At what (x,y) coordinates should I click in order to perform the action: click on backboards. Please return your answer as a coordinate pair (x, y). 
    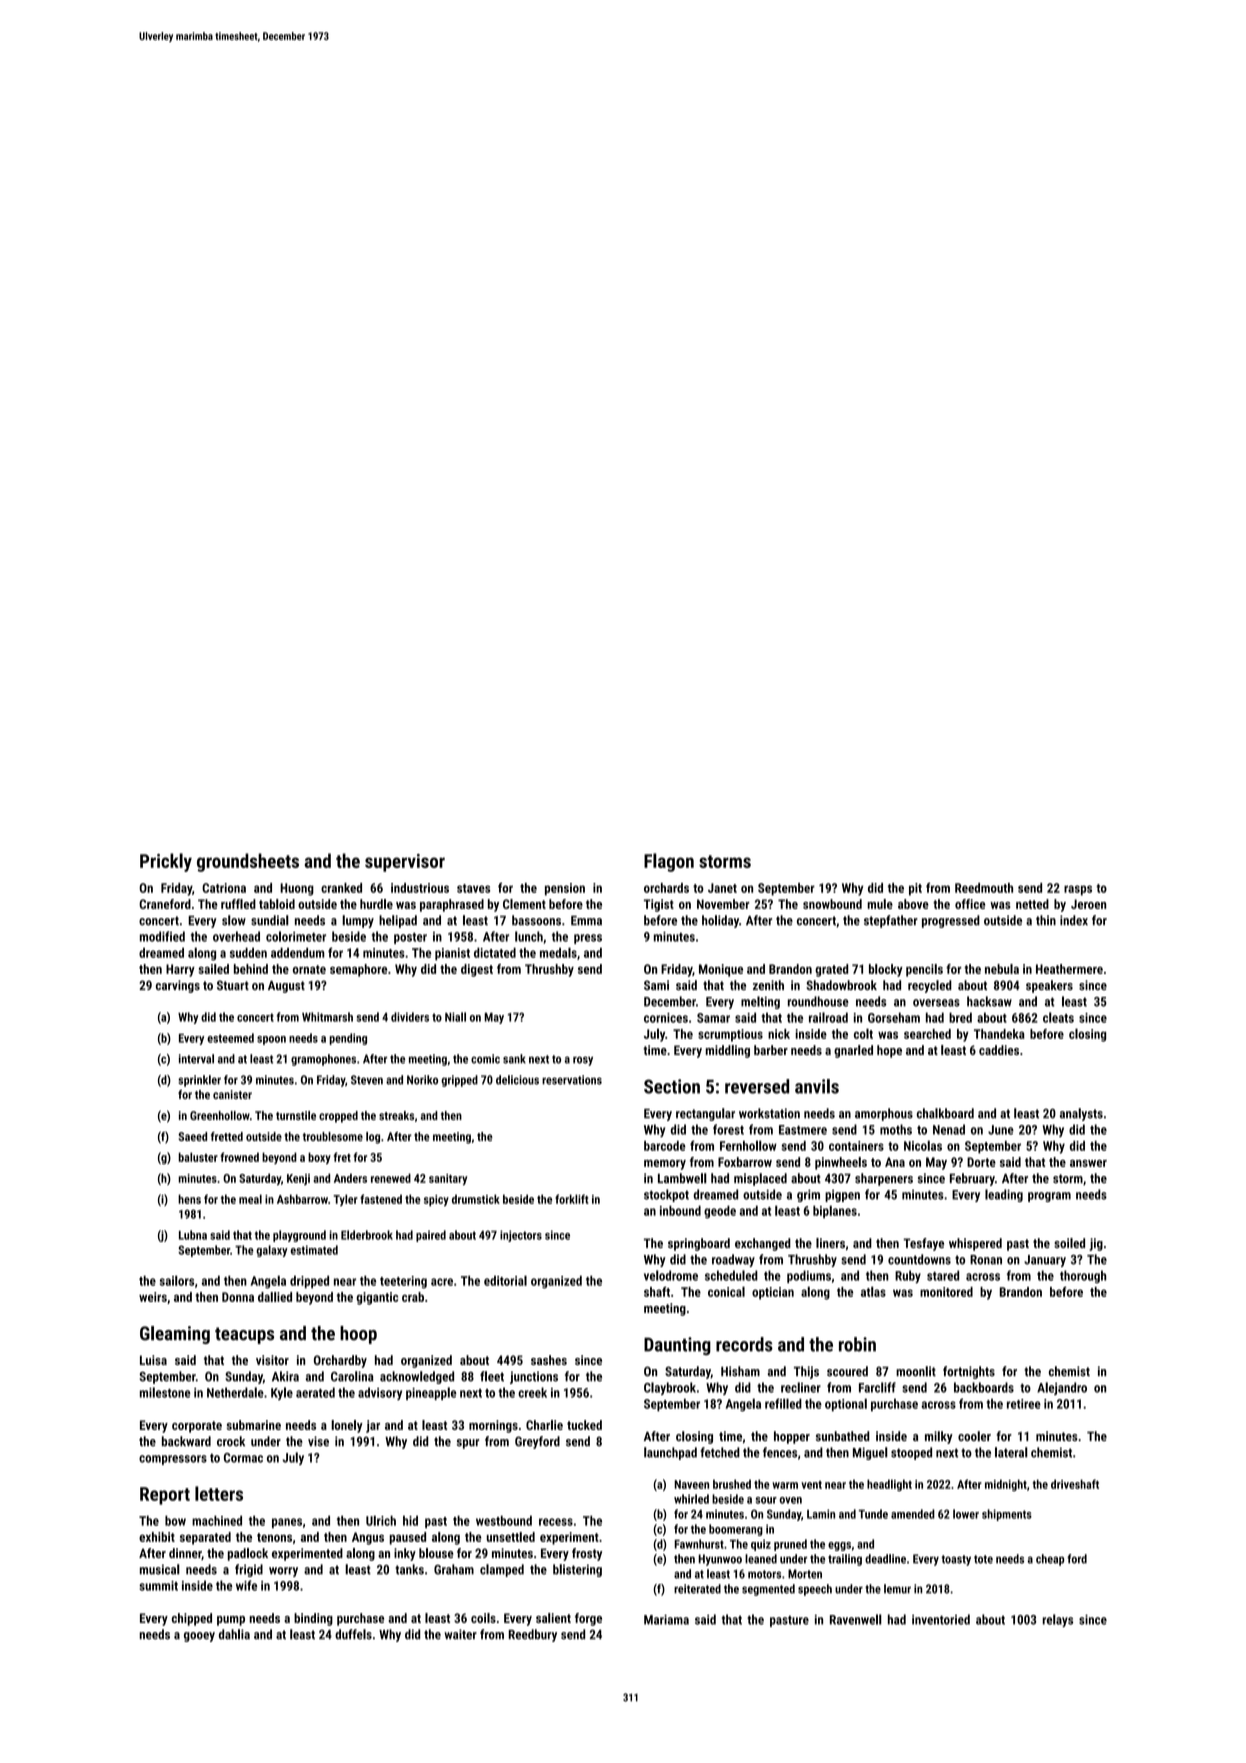
    Looking at the image, I should click on (984, 1387).
